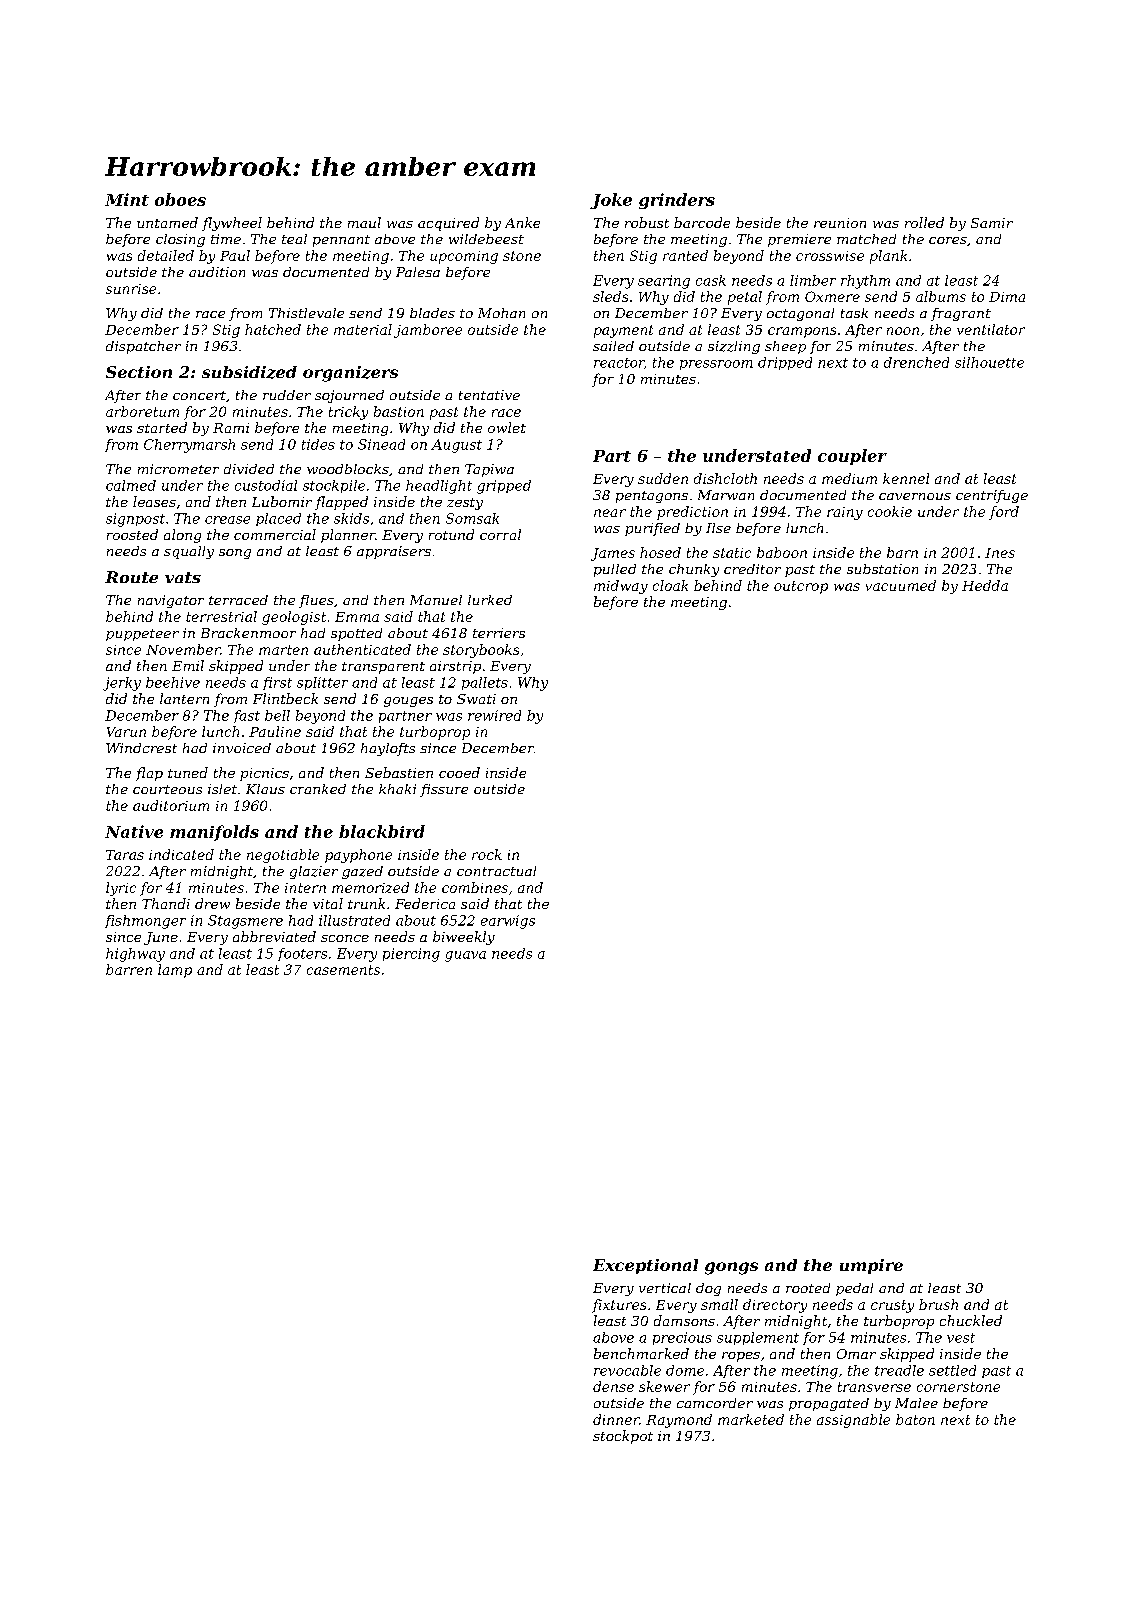 Image resolution: width=1143 pixels, height=1617 pixels. What do you see at coordinates (871, 1266) in the page?
I see `umpire` at bounding box center [871, 1266].
